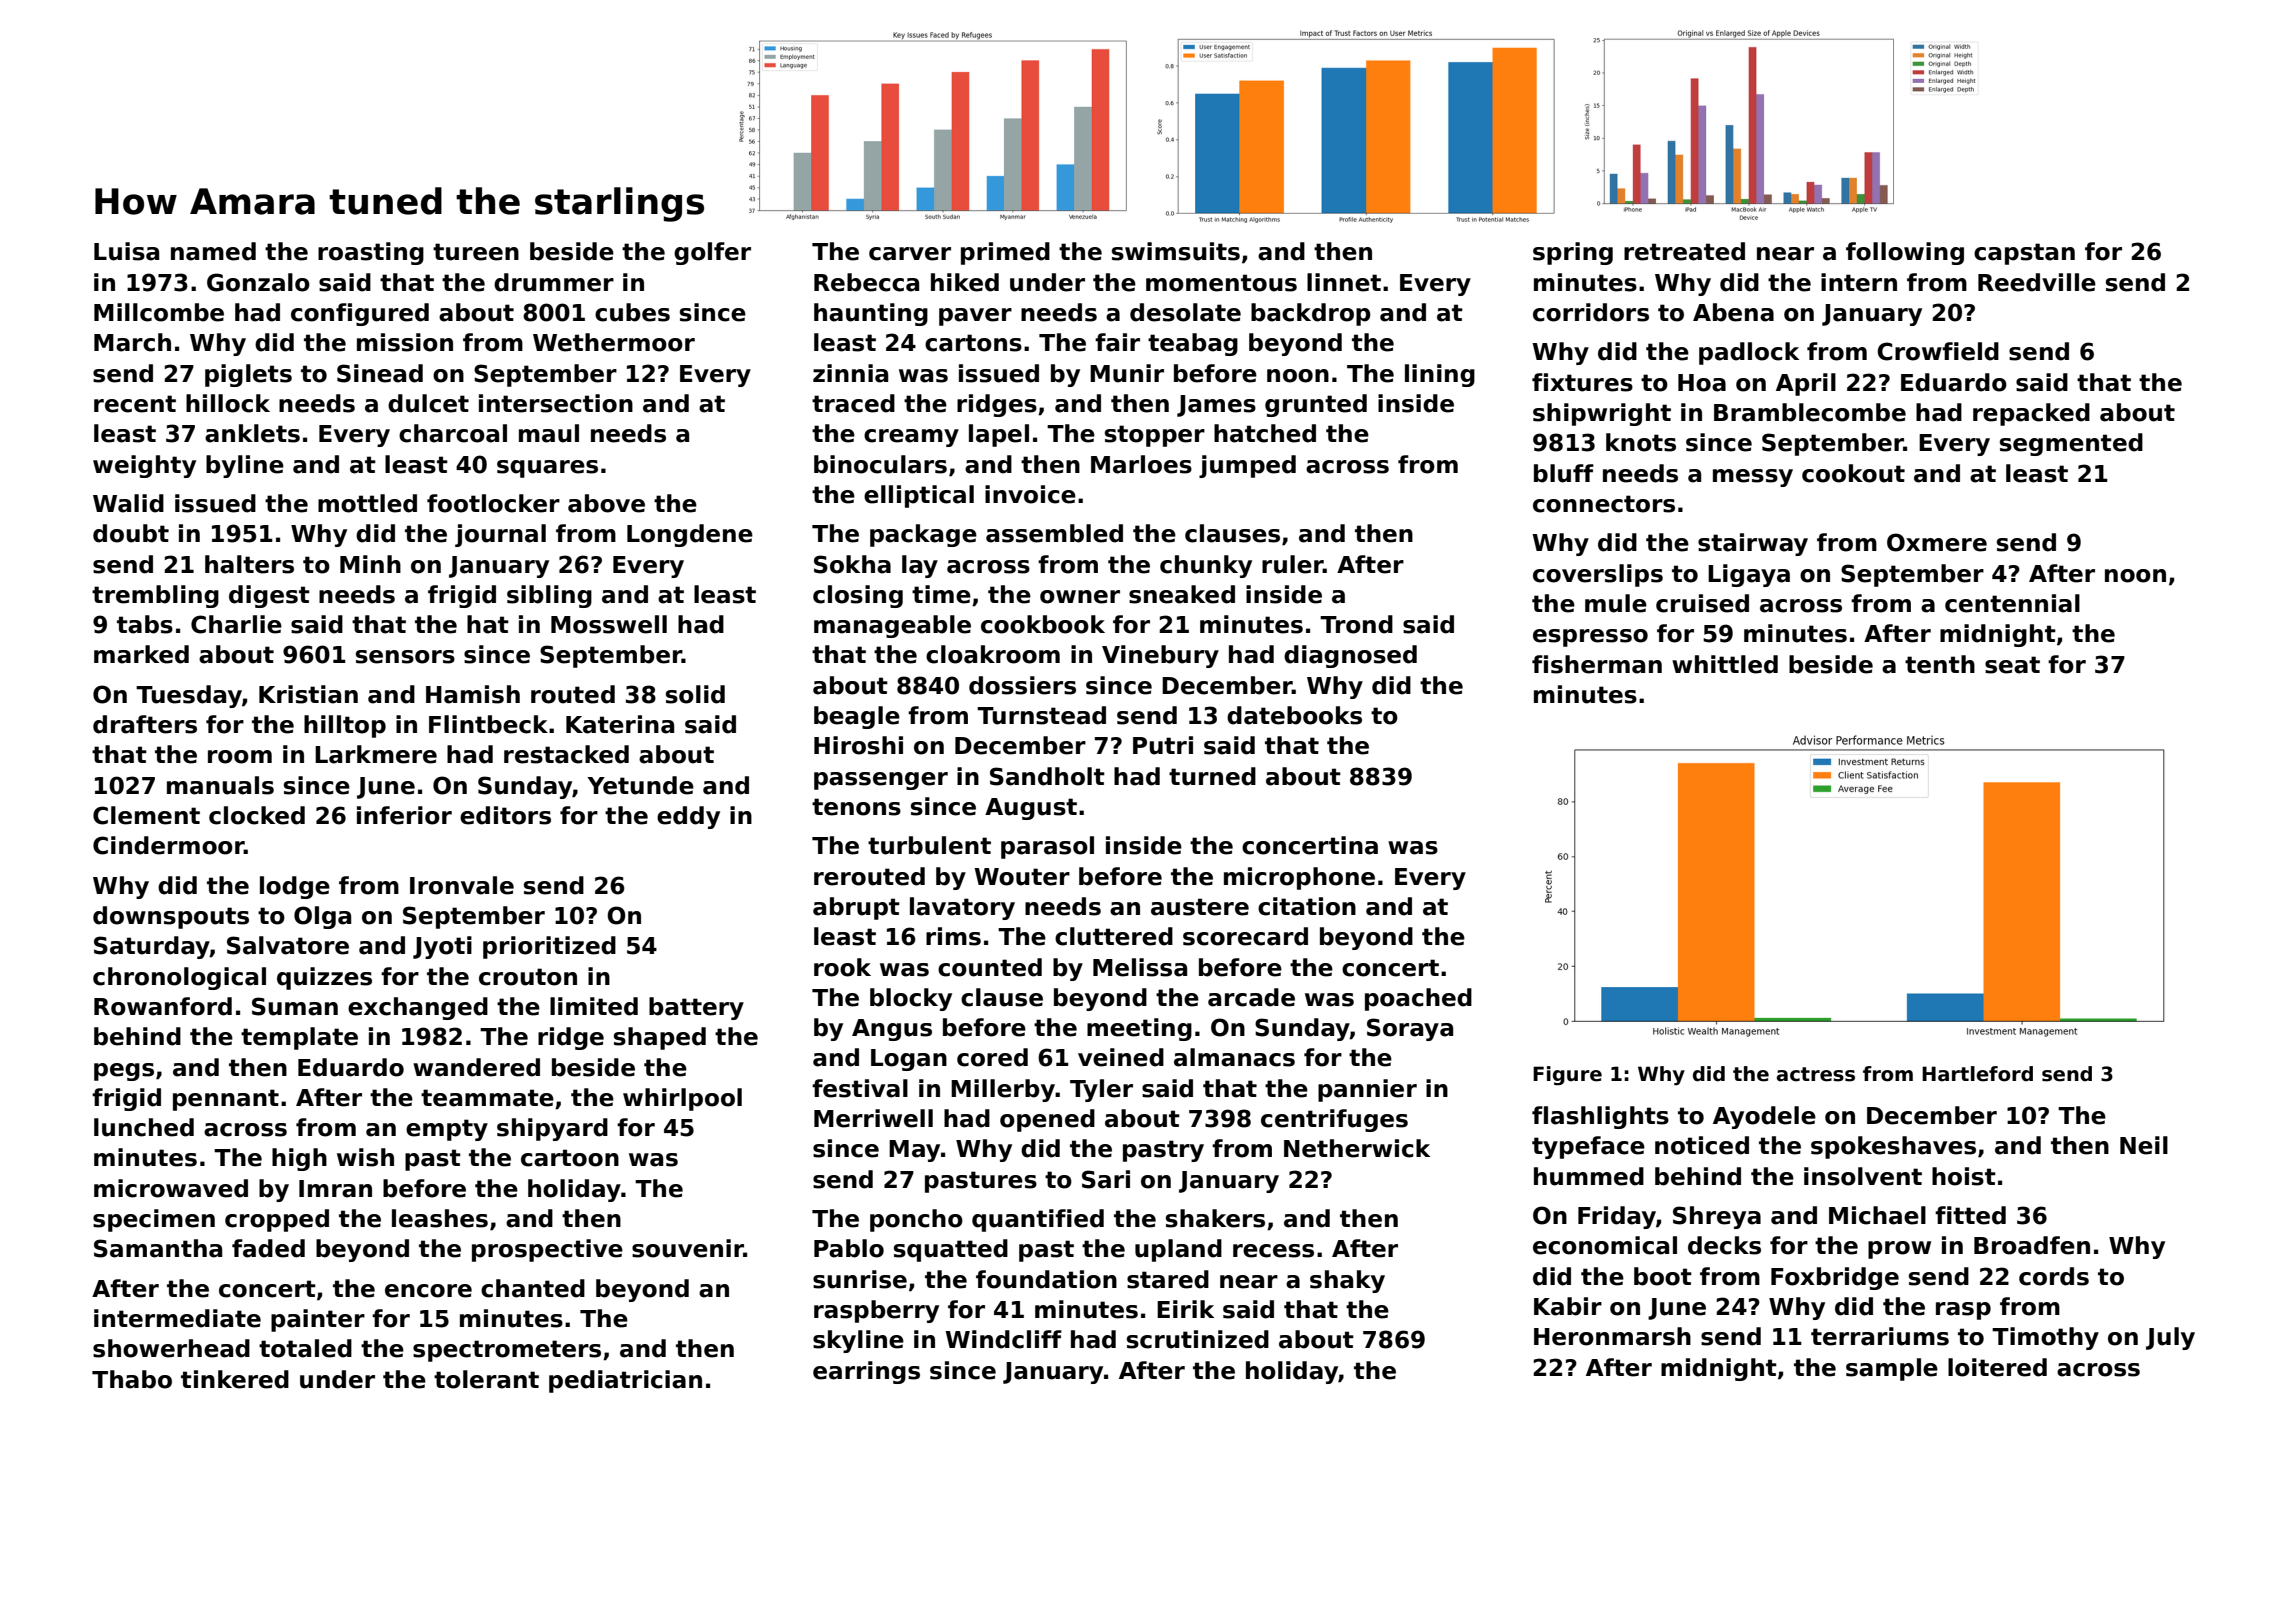 The height and width of the screenshot is (1620, 2292). I want to click on Katerina, so click(620, 724).
